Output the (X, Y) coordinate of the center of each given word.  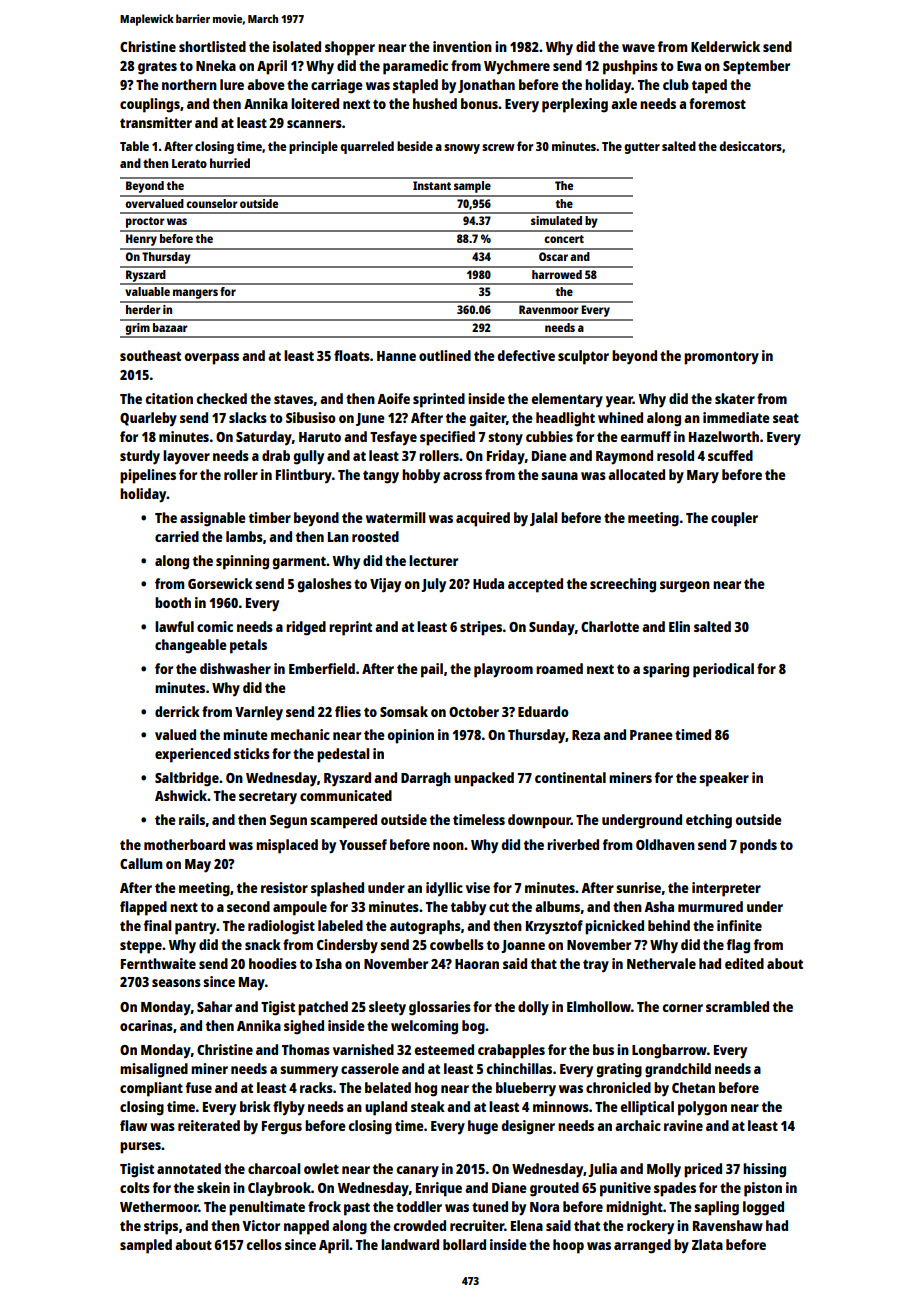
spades (675, 1189)
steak (428, 1106)
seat (786, 418)
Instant (432, 185)
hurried (230, 163)
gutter (642, 148)
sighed (304, 1027)
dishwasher (235, 668)
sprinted (439, 400)
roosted (375, 536)
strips (161, 1227)
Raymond (624, 457)
